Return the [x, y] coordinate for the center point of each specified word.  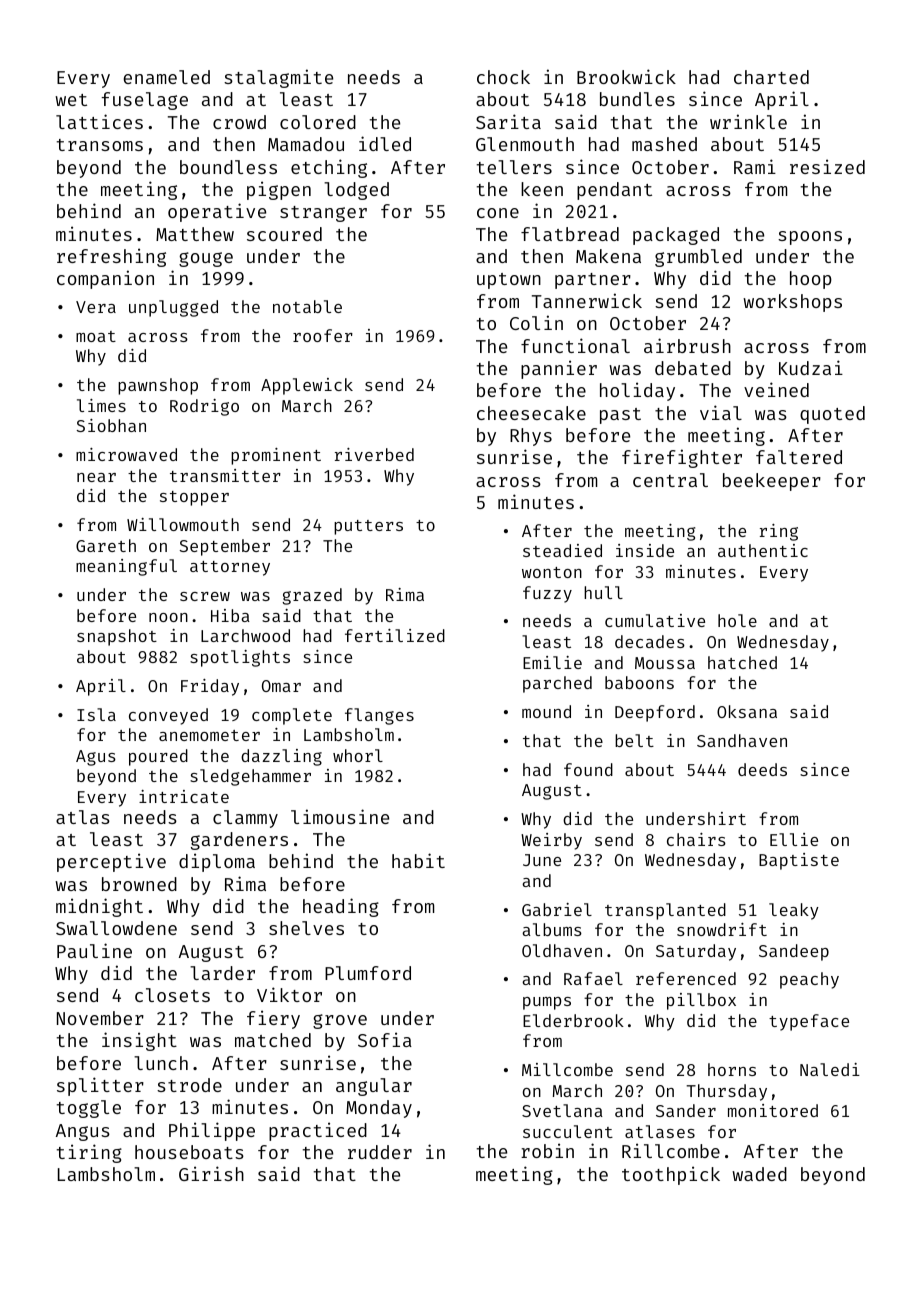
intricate [184, 796]
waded [759, 1174]
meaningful [126, 567]
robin [547, 1150]
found [588, 769]
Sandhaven [742, 740]
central [670, 480]
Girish [211, 1173]
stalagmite [278, 78]
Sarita [508, 121]
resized [827, 166]
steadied [562, 550]
